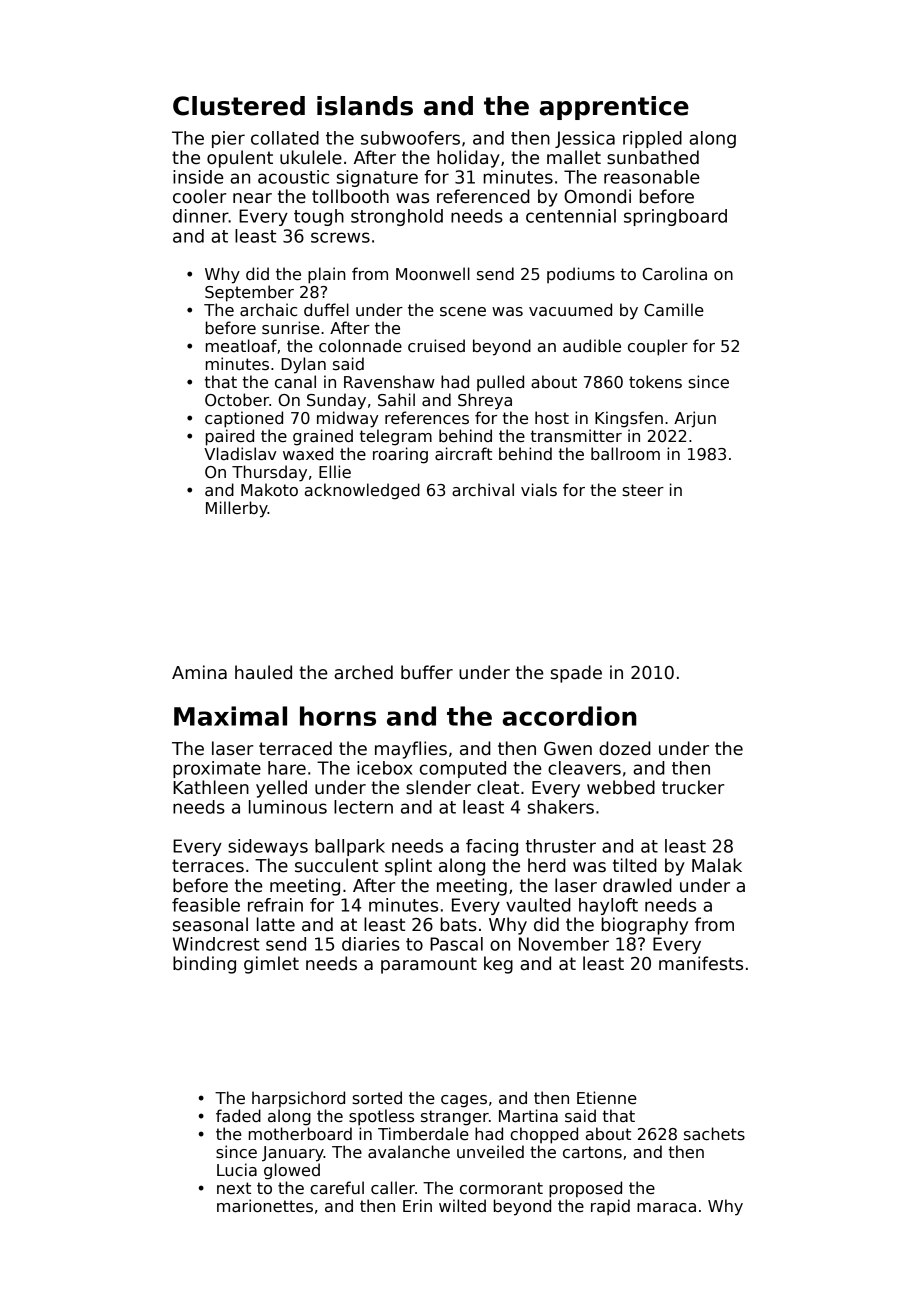  I want to click on stranger, so click(455, 1118).
